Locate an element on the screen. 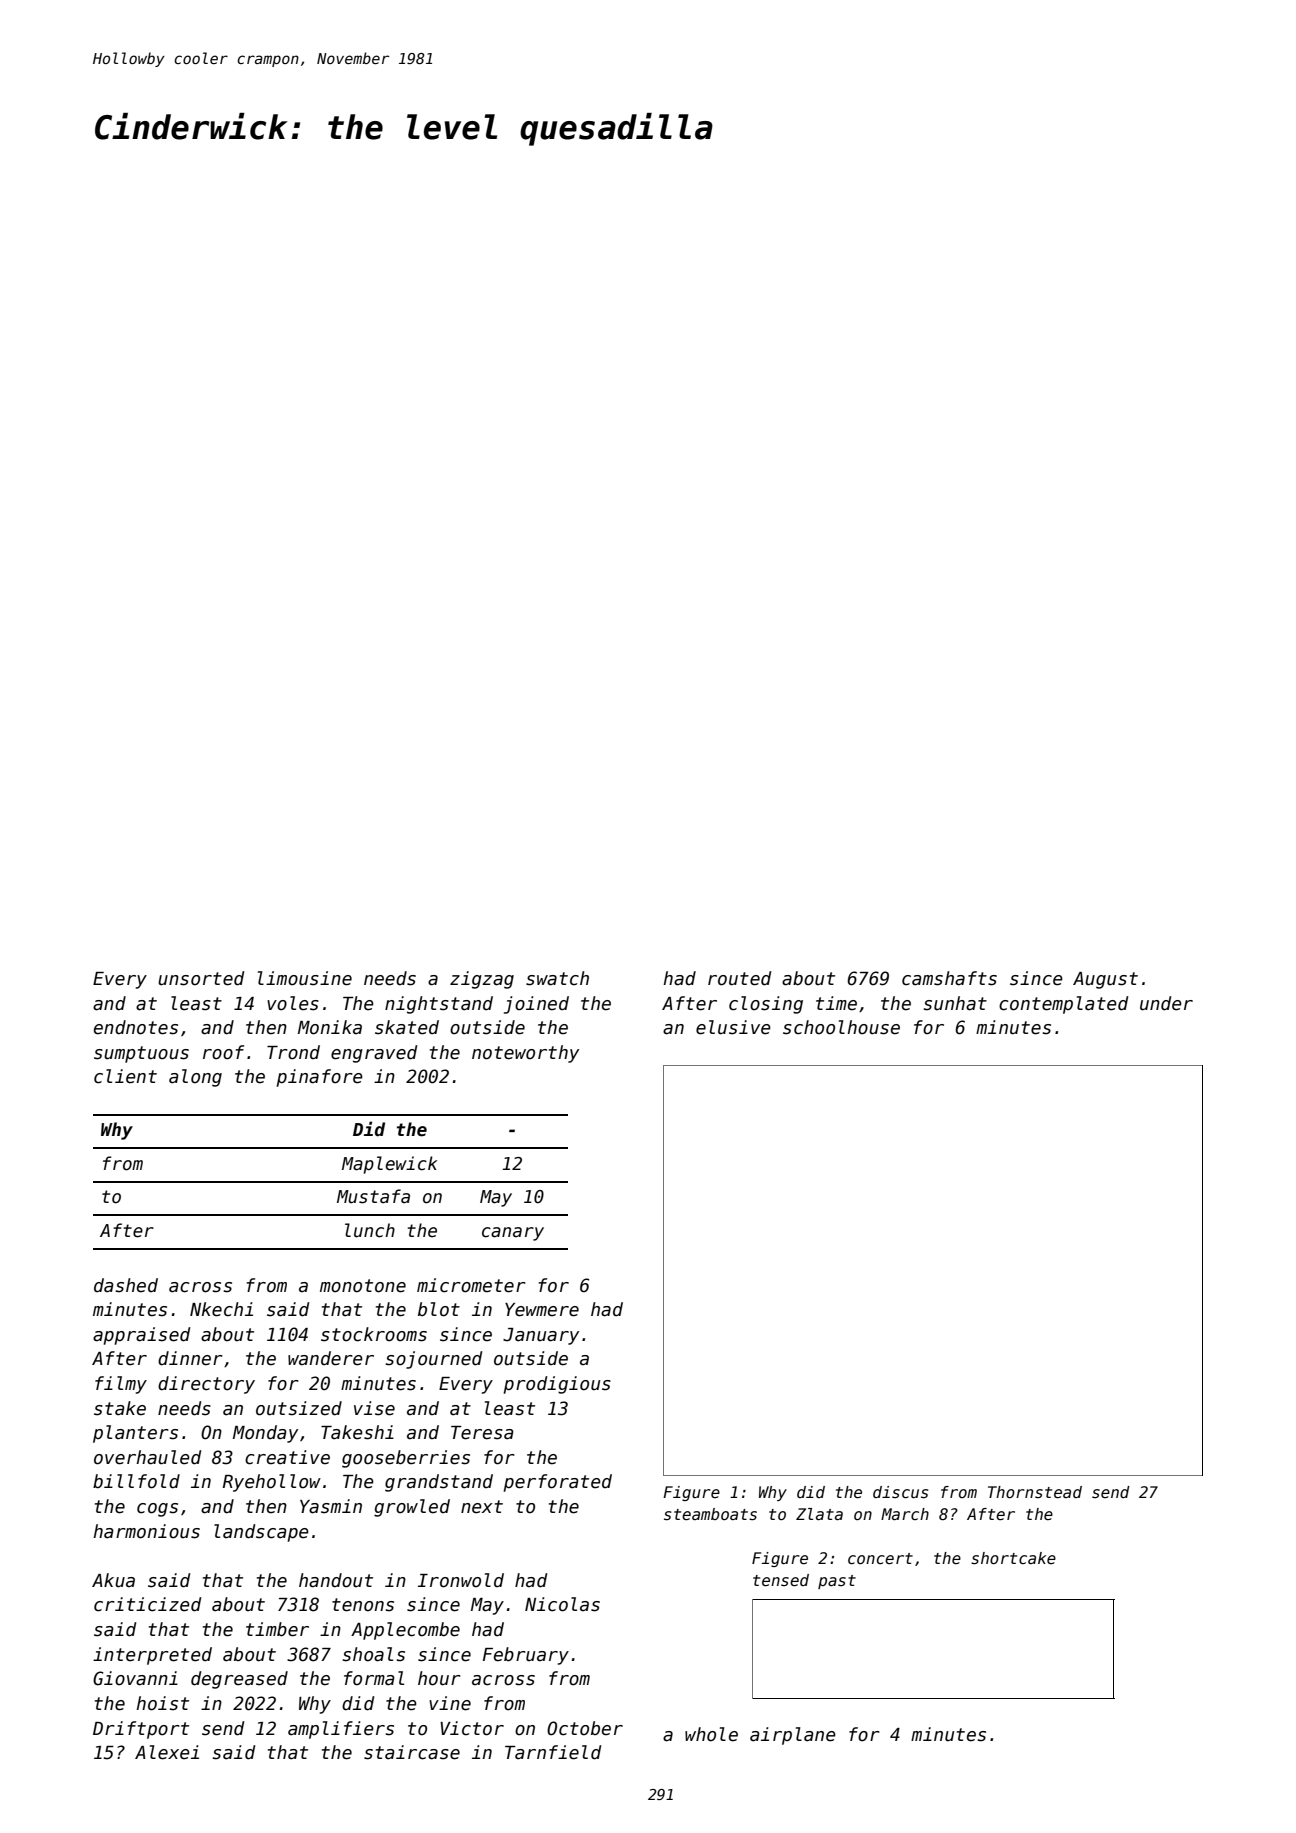 The image size is (1296, 1833). schoolhouse is located at coordinates (841, 1027).
